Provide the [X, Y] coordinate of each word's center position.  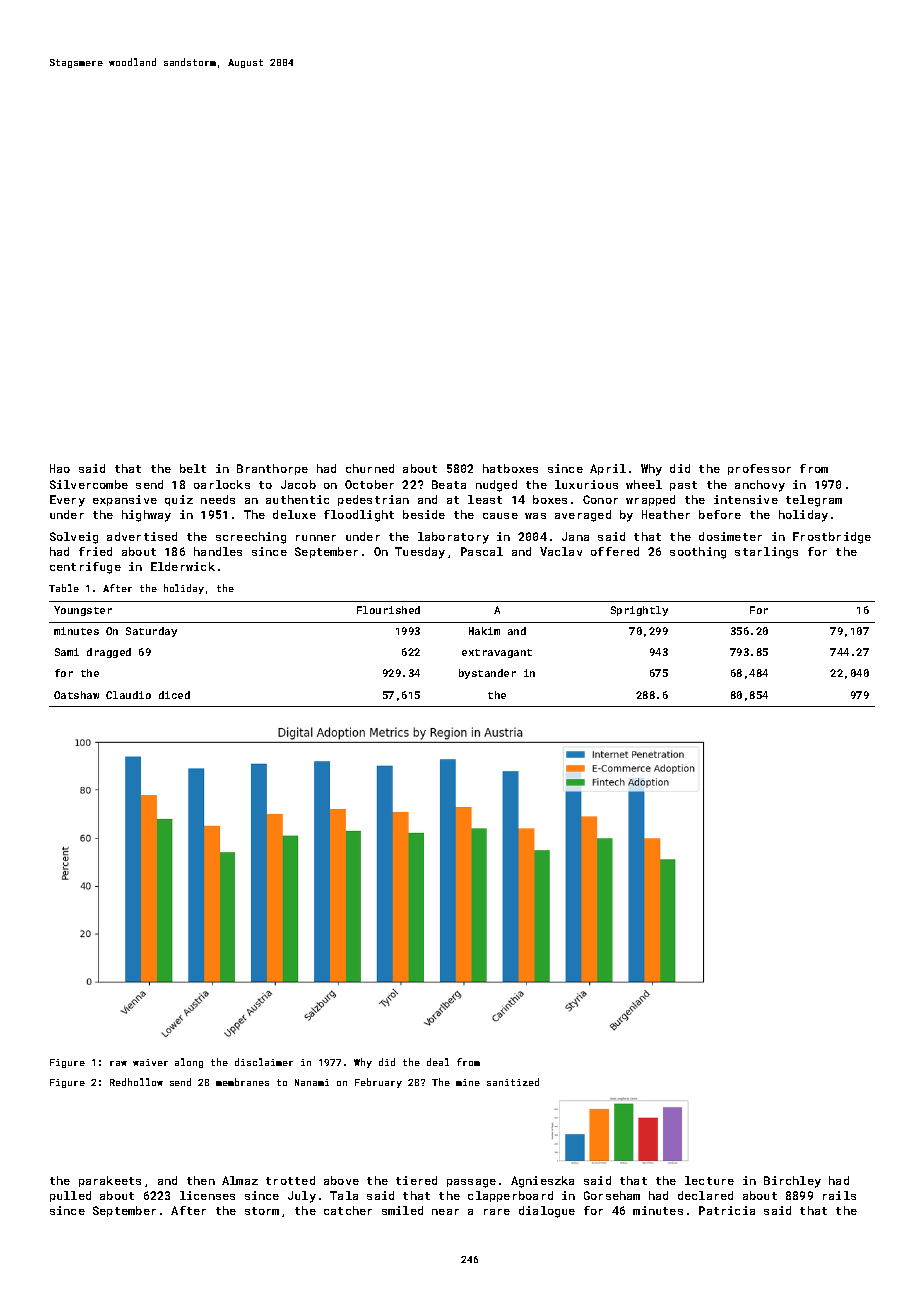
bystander [487, 674]
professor [759, 469]
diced [174, 695]
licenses [207, 1195]
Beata [449, 484]
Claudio [128, 695]
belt [193, 468]
